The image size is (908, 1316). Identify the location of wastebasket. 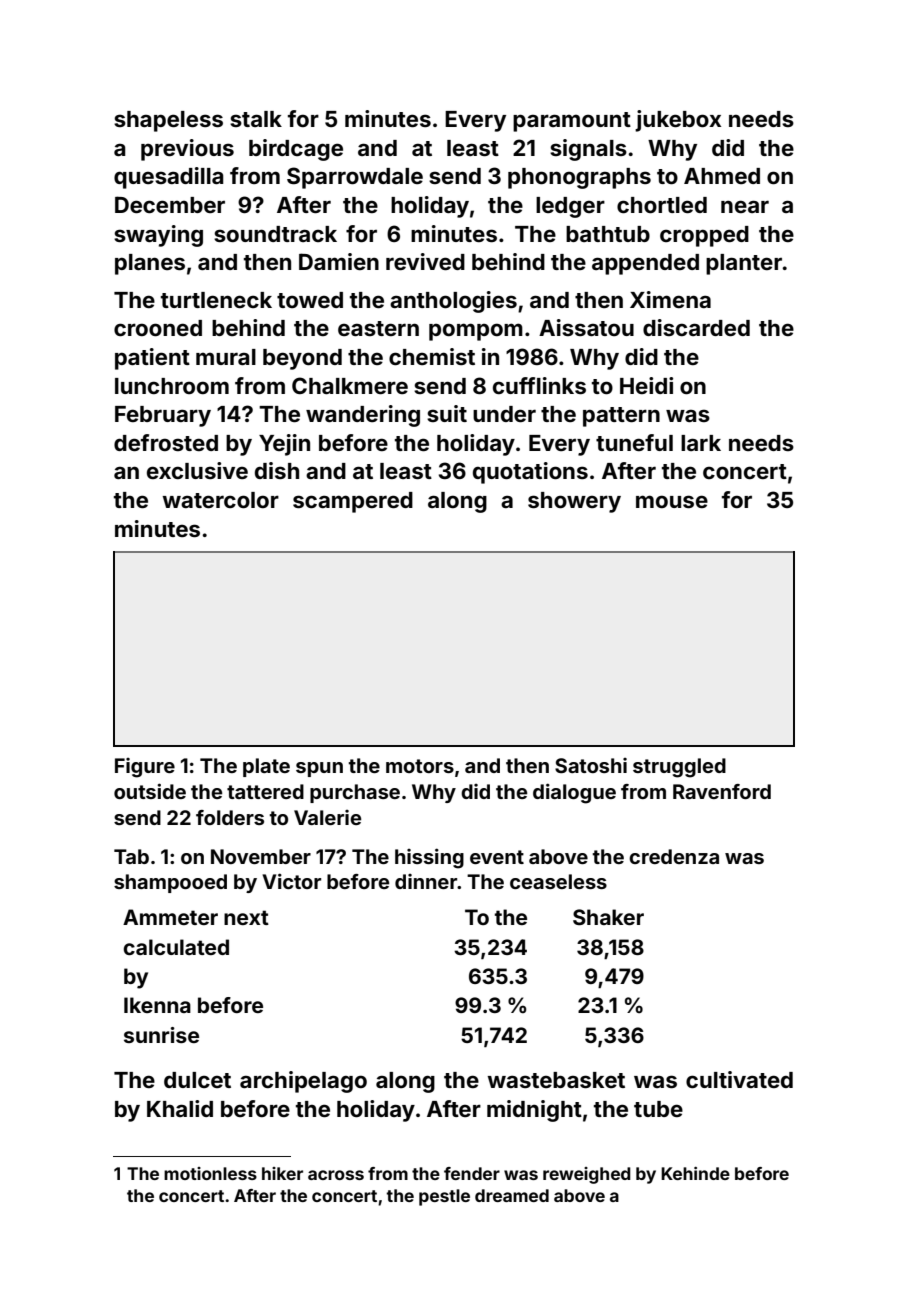
(556, 1080).
